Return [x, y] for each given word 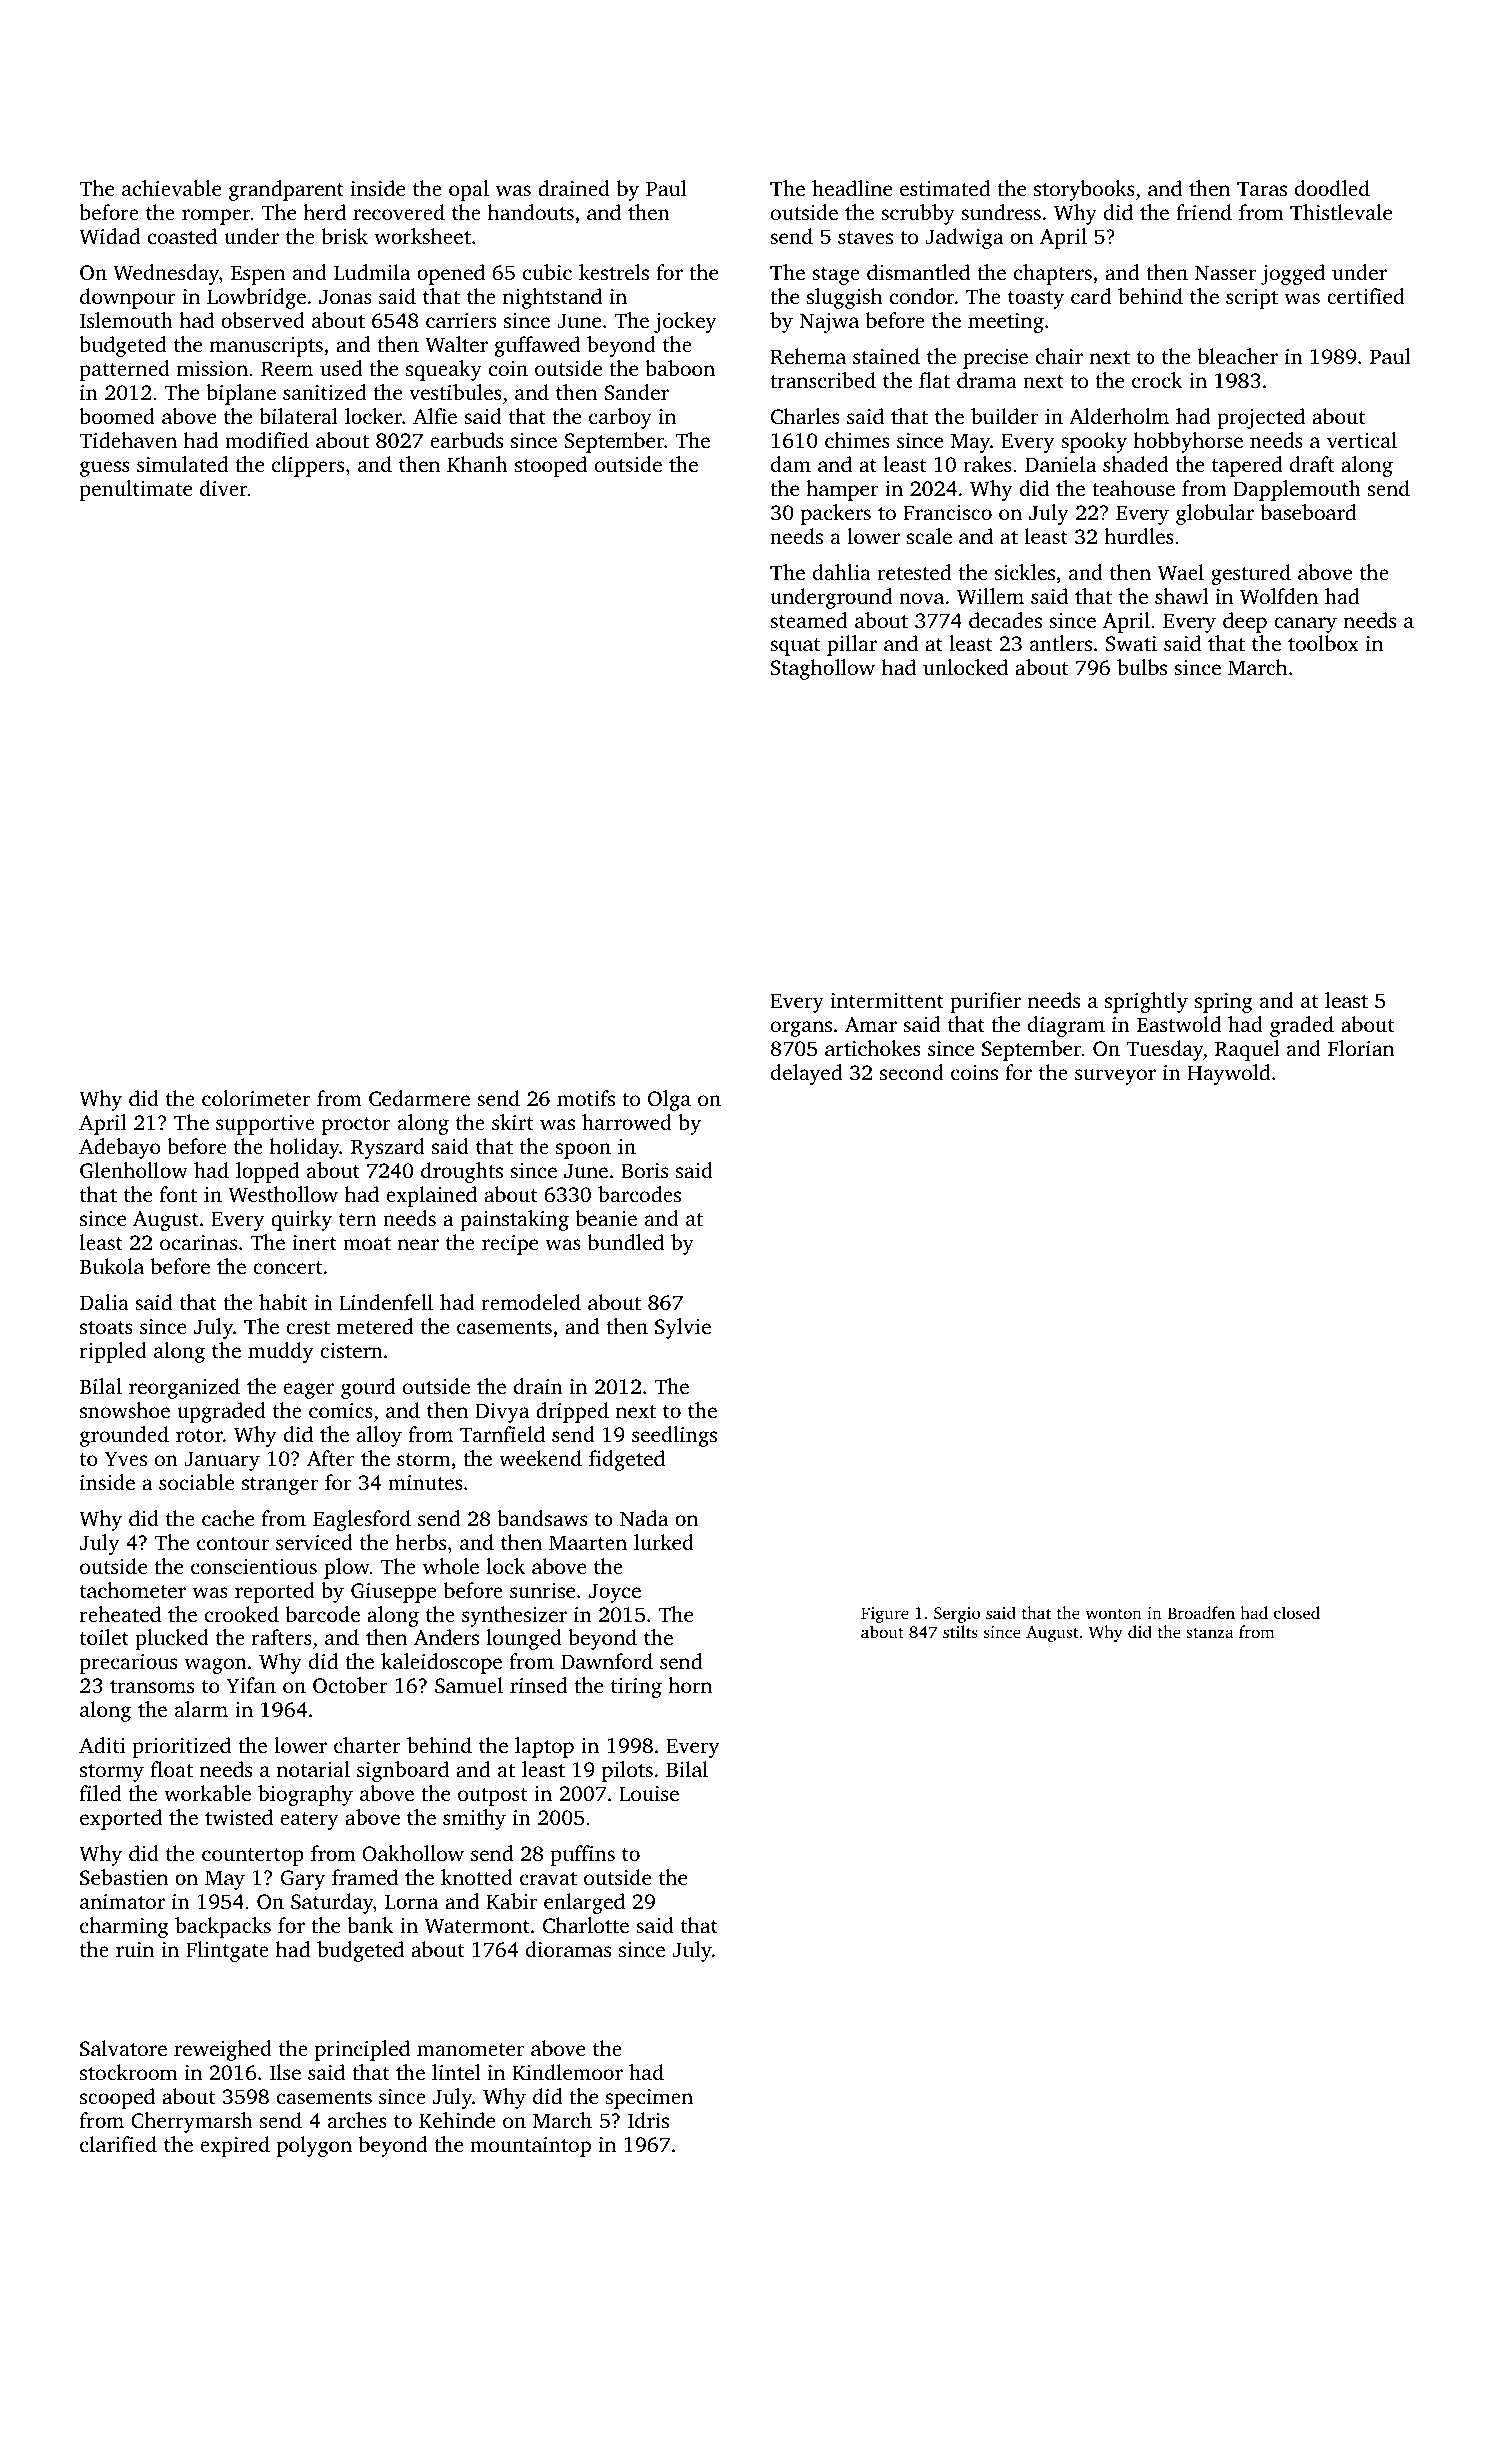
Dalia [104, 1302]
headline [852, 188]
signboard [403, 1771]
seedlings [674, 1436]
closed [1297, 1612]
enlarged [584, 1903]
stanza [1210, 1633]
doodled [1332, 188]
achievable [171, 188]
